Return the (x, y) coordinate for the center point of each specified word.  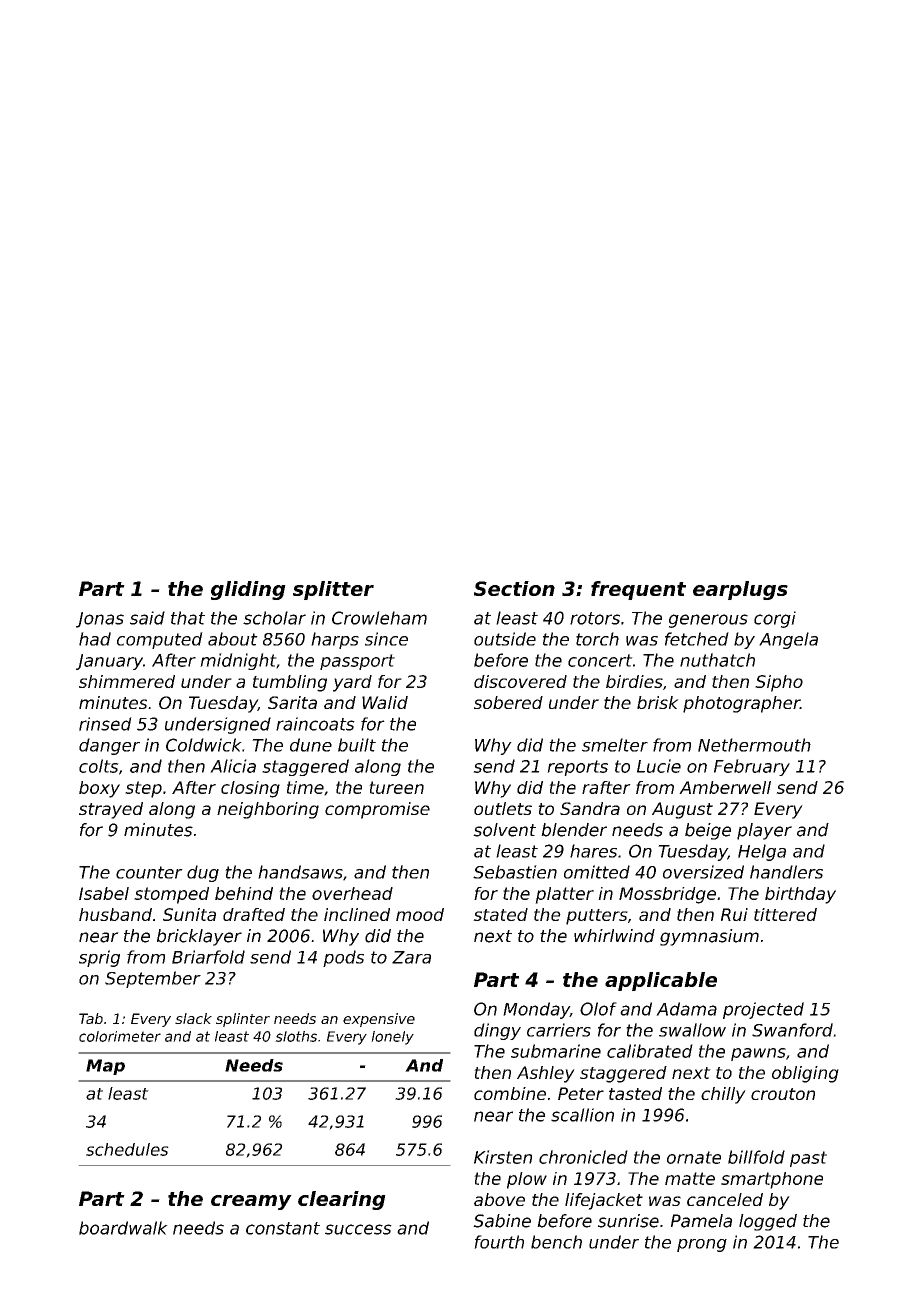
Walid (385, 702)
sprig (99, 958)
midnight (238, 661)
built (357, 745)
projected (763, 1010)
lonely (392, 1038)
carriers (559, 1030)
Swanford (792, 1030)
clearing (342, 1200)
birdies (634, 681)
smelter (615, 745)
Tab (91, 1018)
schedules (127, 1149)
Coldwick (204, 745)
